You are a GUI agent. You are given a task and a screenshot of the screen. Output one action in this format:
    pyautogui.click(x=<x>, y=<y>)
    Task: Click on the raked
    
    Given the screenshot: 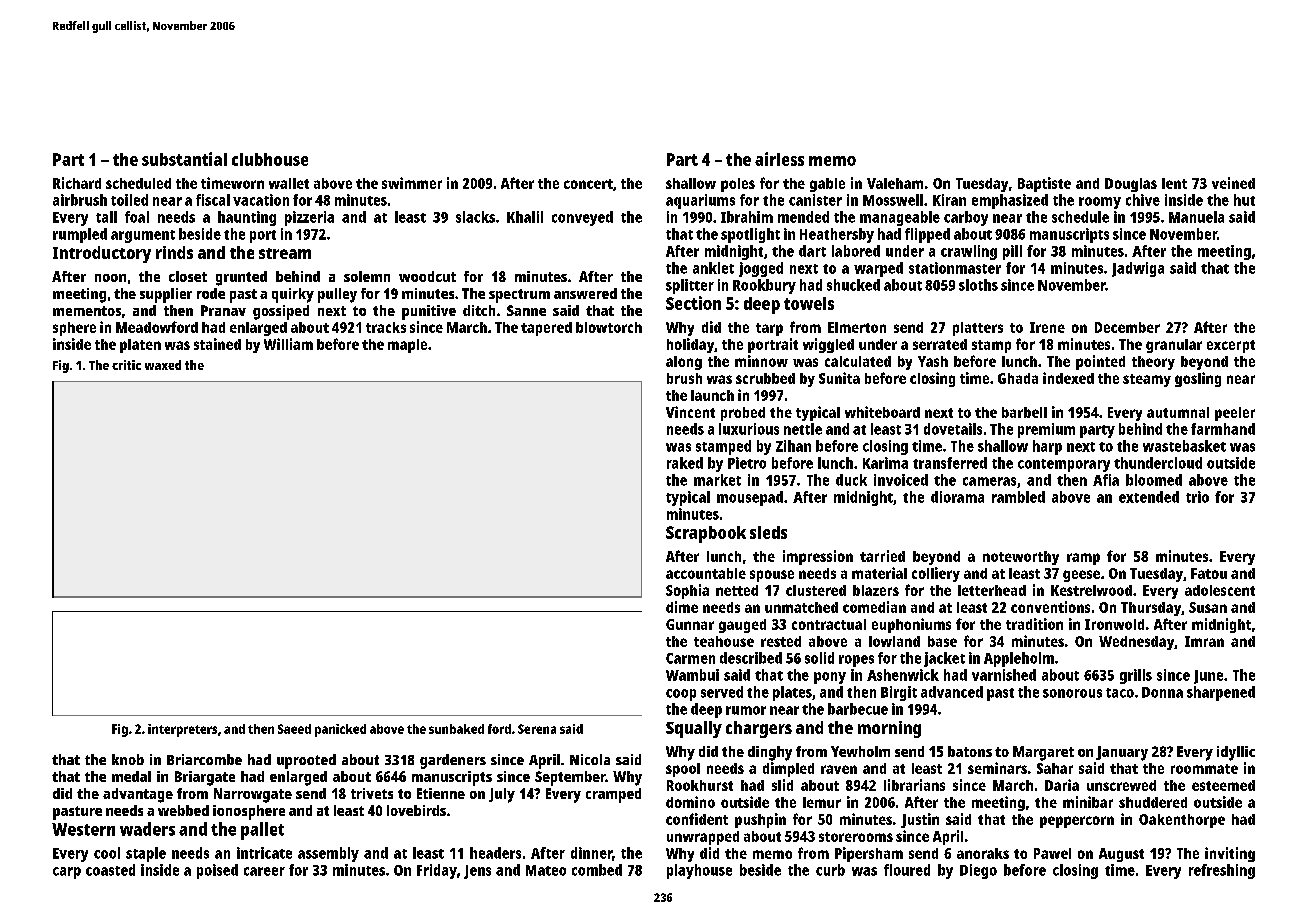 What is the action you would take?
    pyautogui.click(x=685, y=463)
